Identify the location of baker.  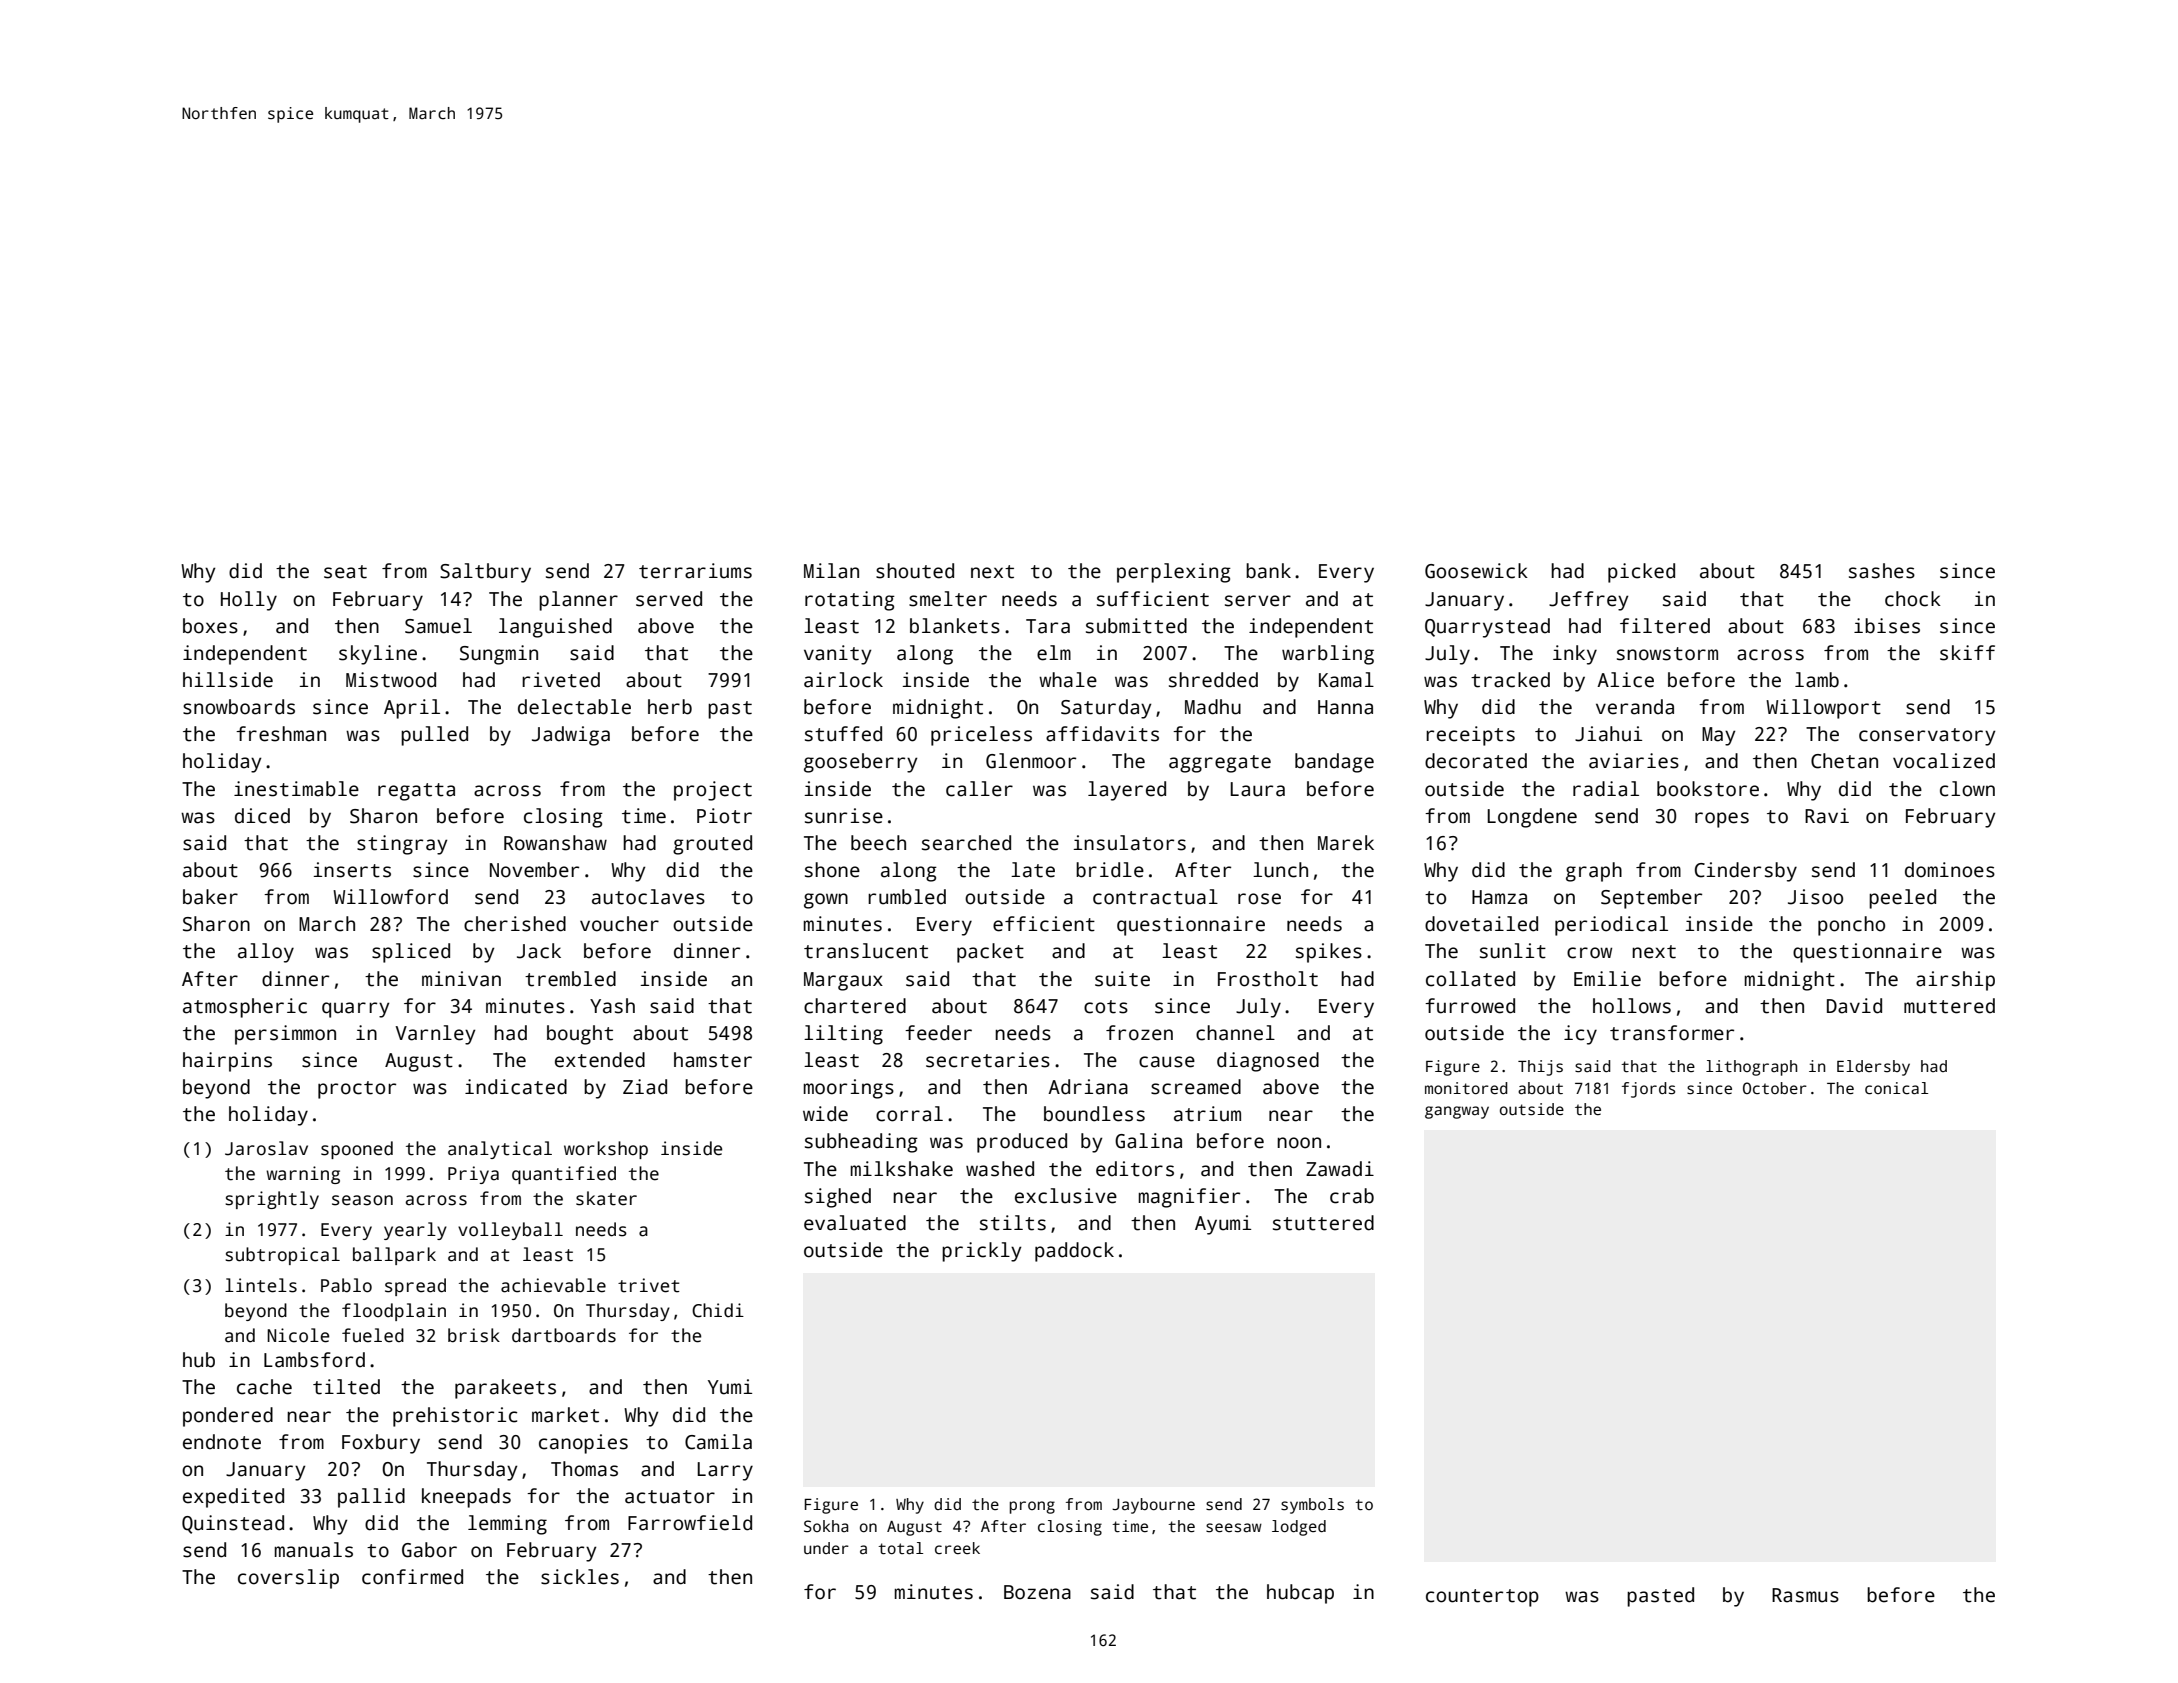
(210, 897).
